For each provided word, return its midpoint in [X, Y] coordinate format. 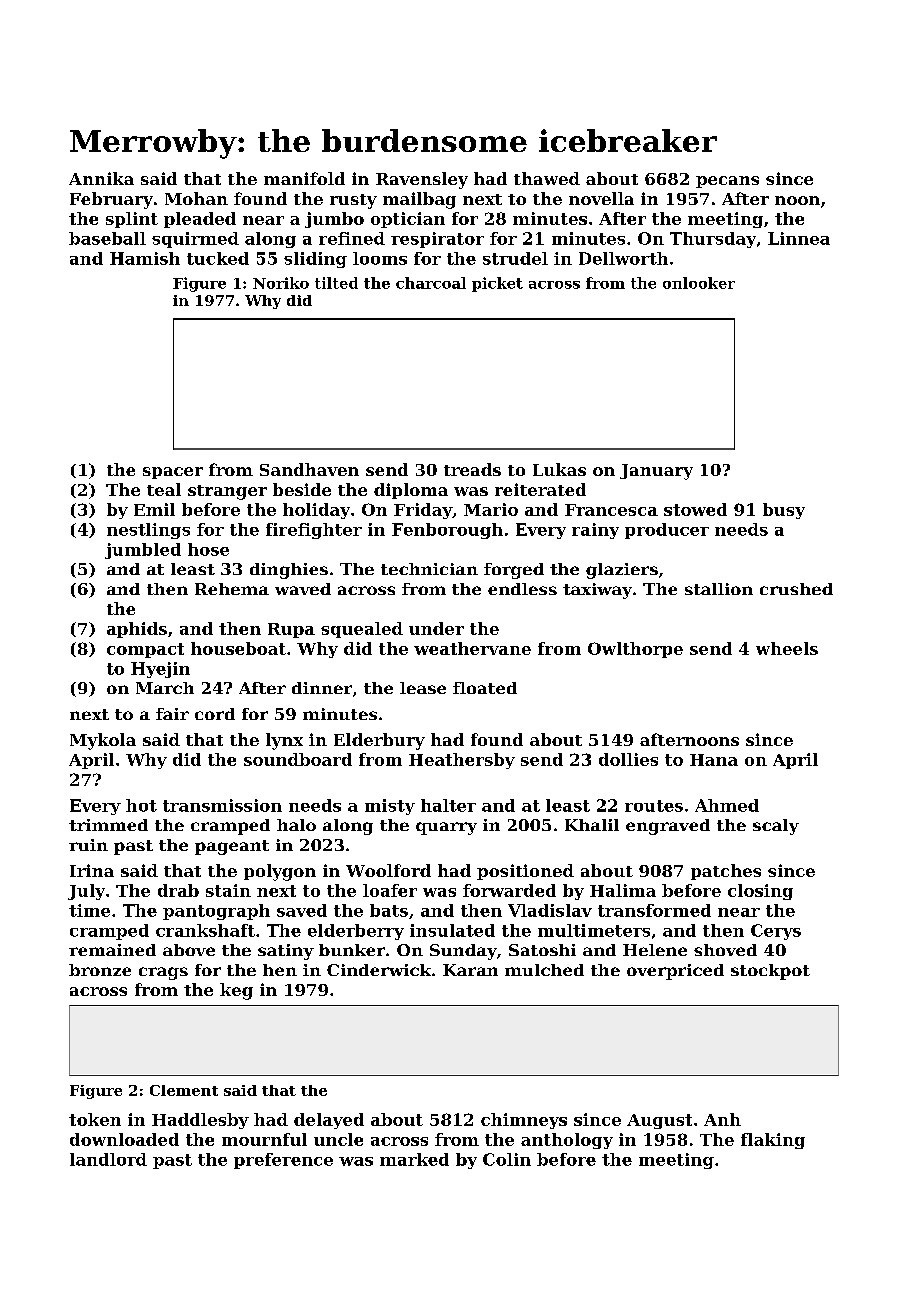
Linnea [799, 238]
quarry [446, 828]
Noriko [281, 283]
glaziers [622, 571]
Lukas [559, 469]
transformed [654, 910]
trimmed [108, 825]
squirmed [195, 240]
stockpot [770, 972]
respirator [437, 240]
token [95, 1119]
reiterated [540, 489]
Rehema [232, 589]
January [656, 472]
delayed [329, 1121]
